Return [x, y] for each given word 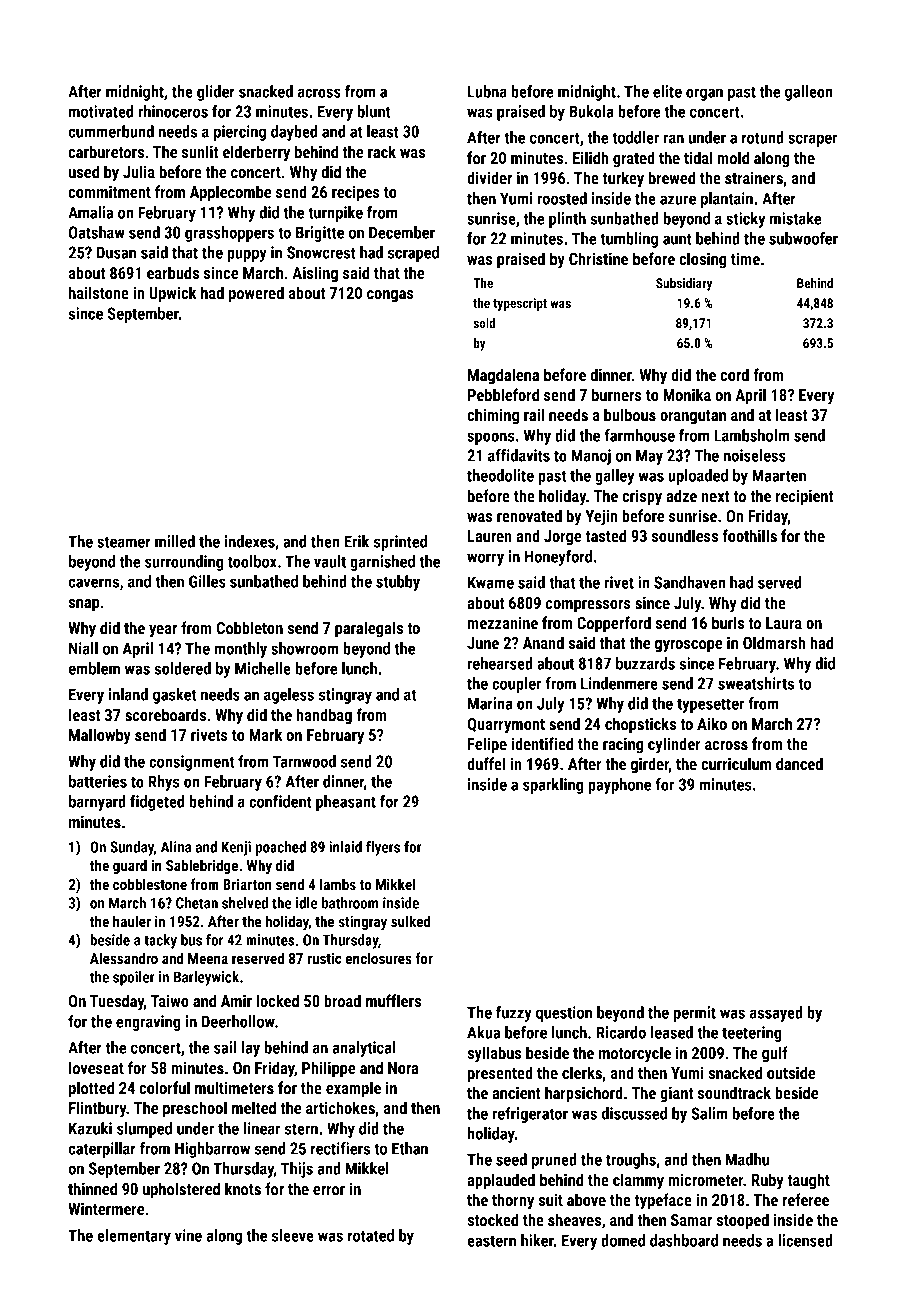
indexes [250, 541]
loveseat [96, 1067]
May [649, 457]
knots [243, 1188]
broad [342, 1000]
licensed [805, 1240]
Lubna [487, 91]
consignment [191, 763]
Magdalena [503, 376]
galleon [809, 93]
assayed [776, 1014]
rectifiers [340, 1148]
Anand [543, 642]
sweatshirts [756, 683]
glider [216, 93]
